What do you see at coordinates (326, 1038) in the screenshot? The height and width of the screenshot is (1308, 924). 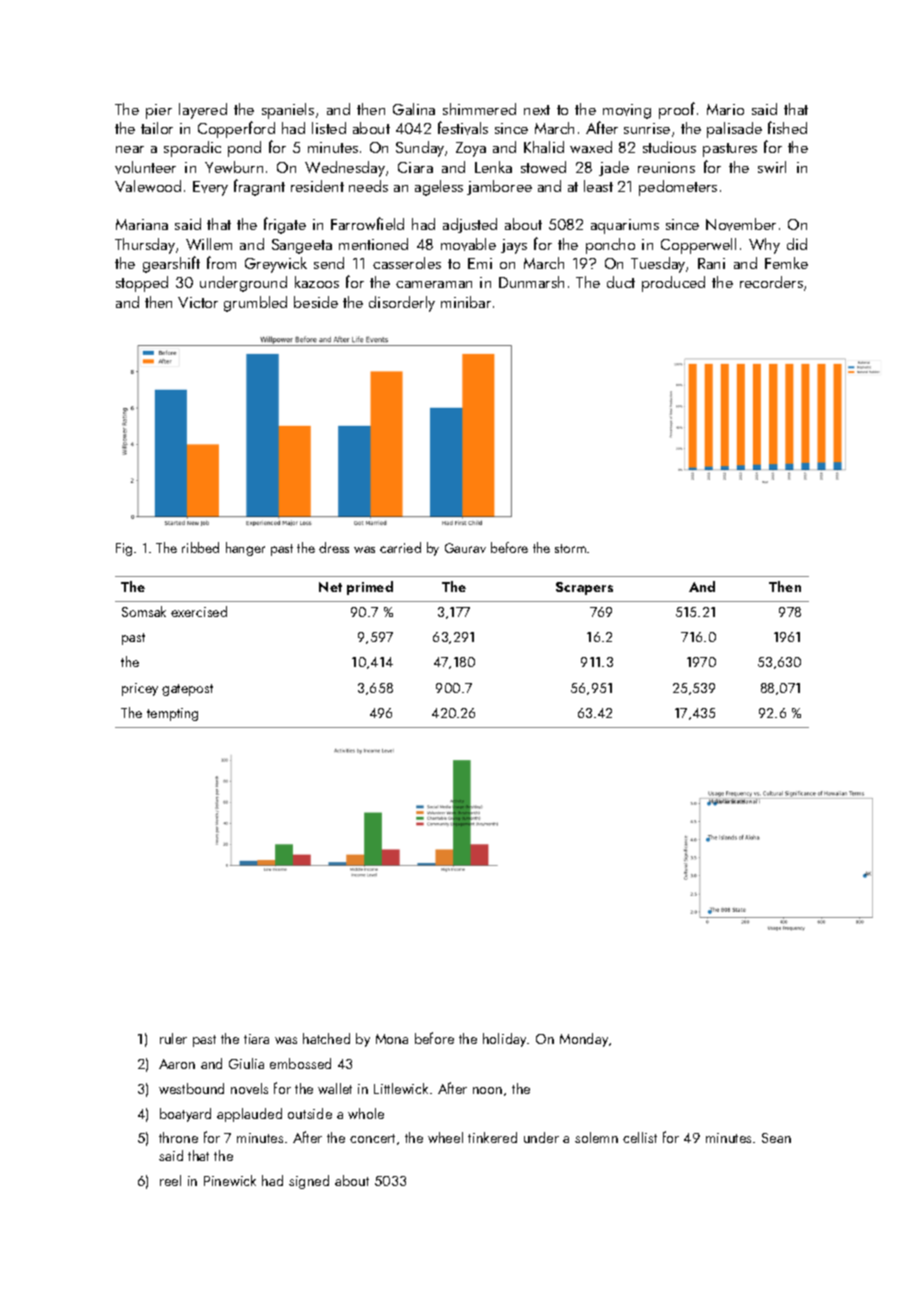 I see `hatched` at bounding box center [326, 1038].
